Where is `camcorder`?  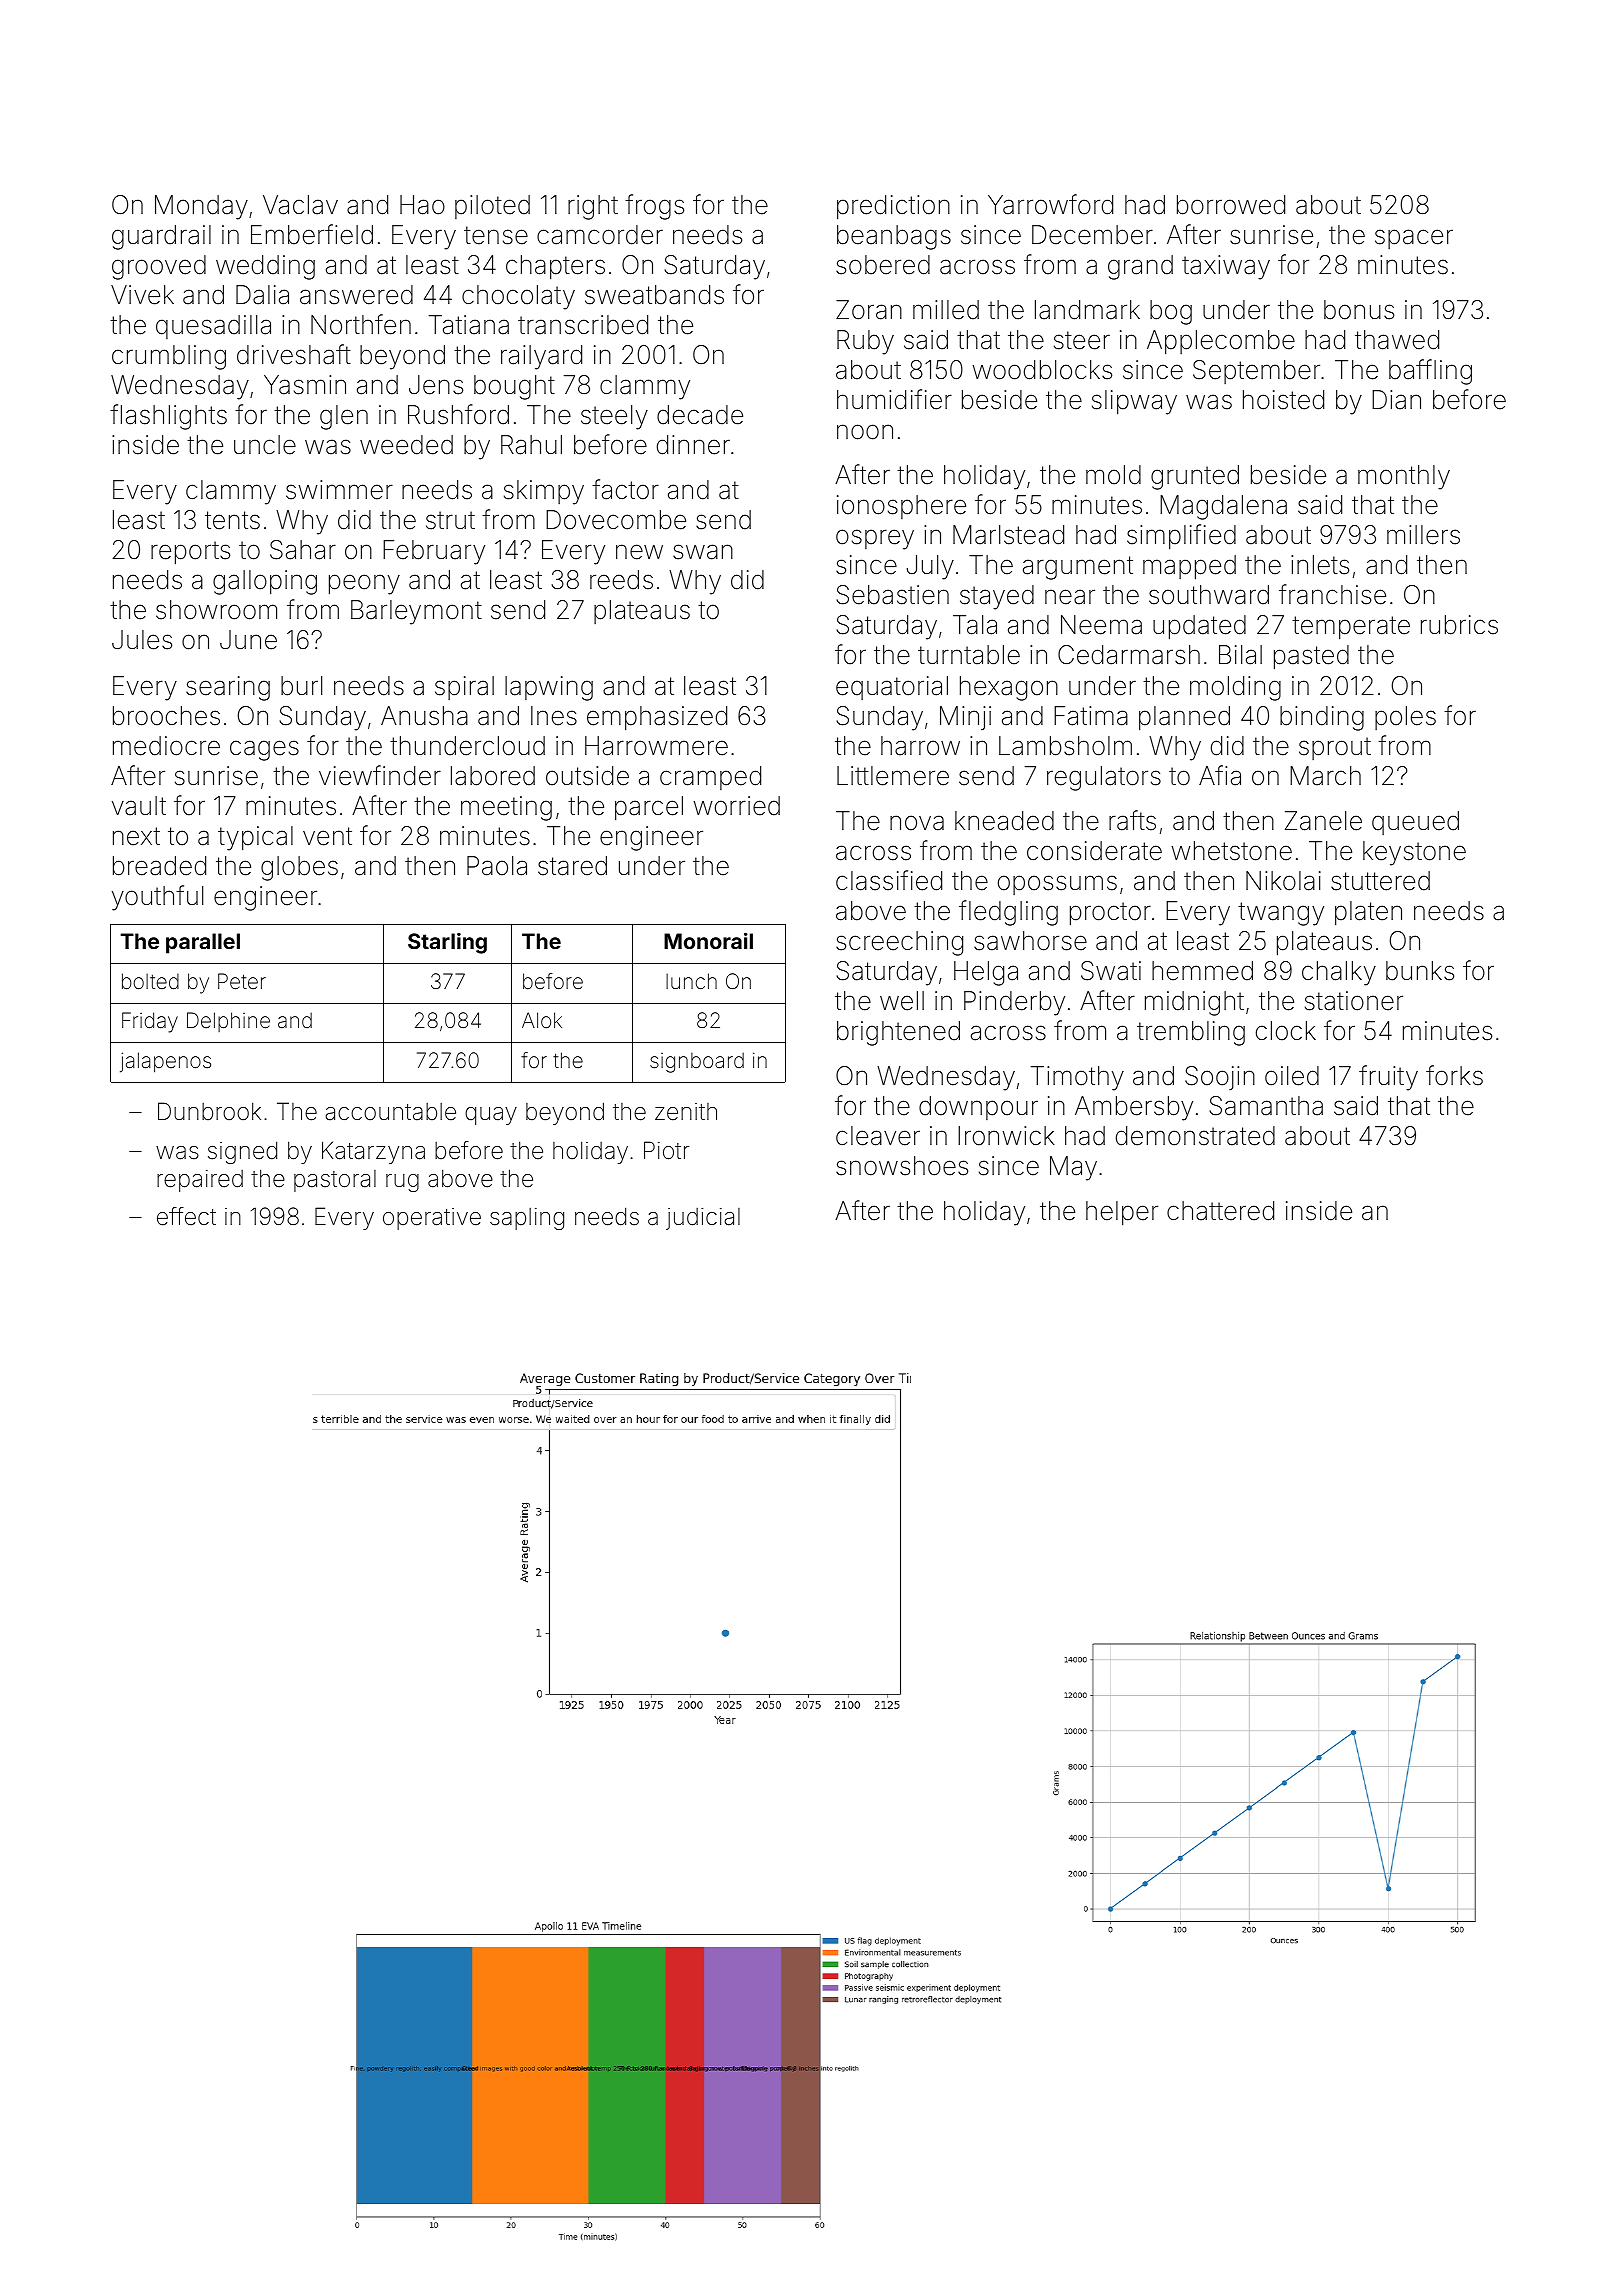 camcorder is located at coordinates (600, 235).
